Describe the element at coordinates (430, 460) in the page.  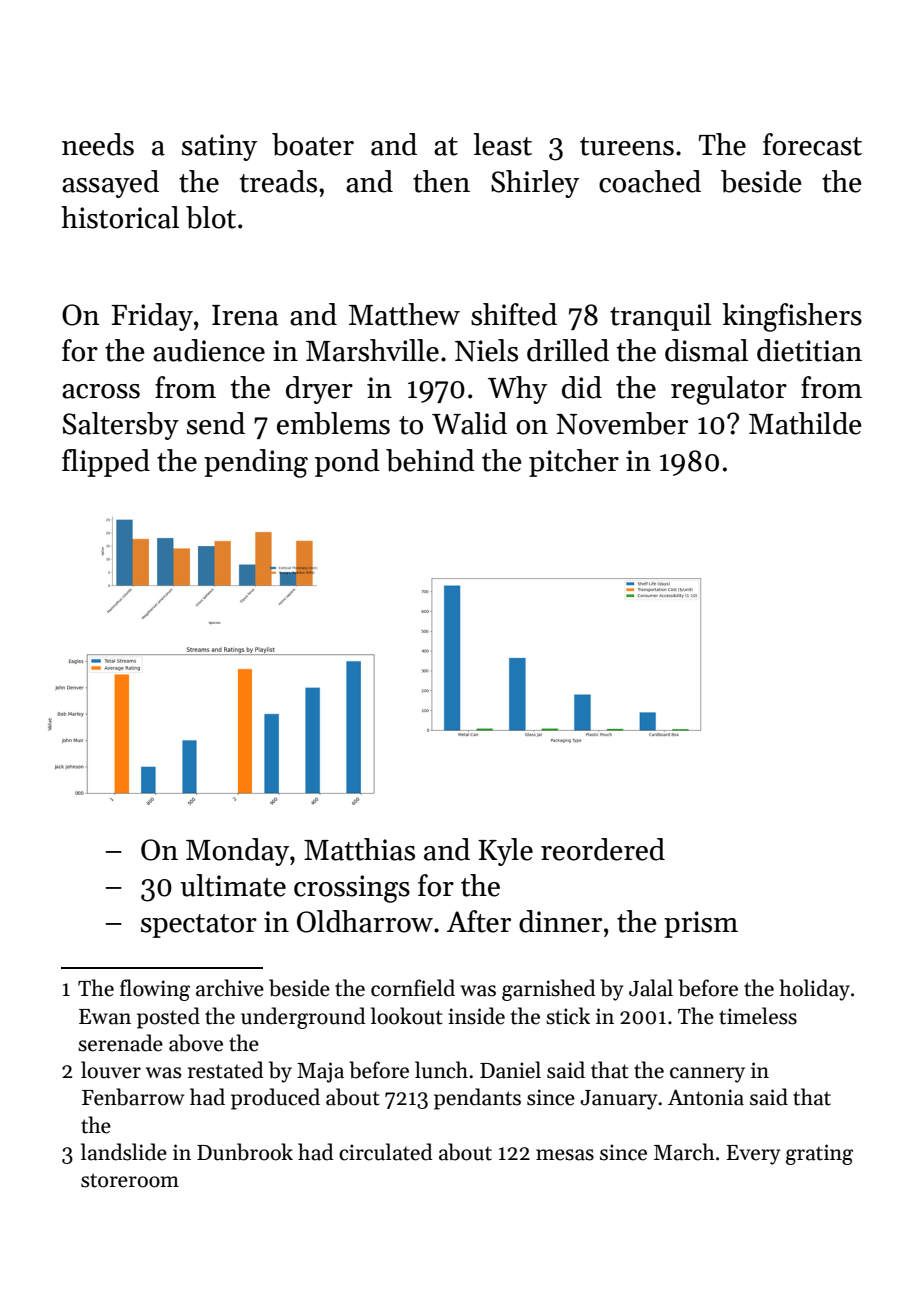
I see `behind` at that location.
